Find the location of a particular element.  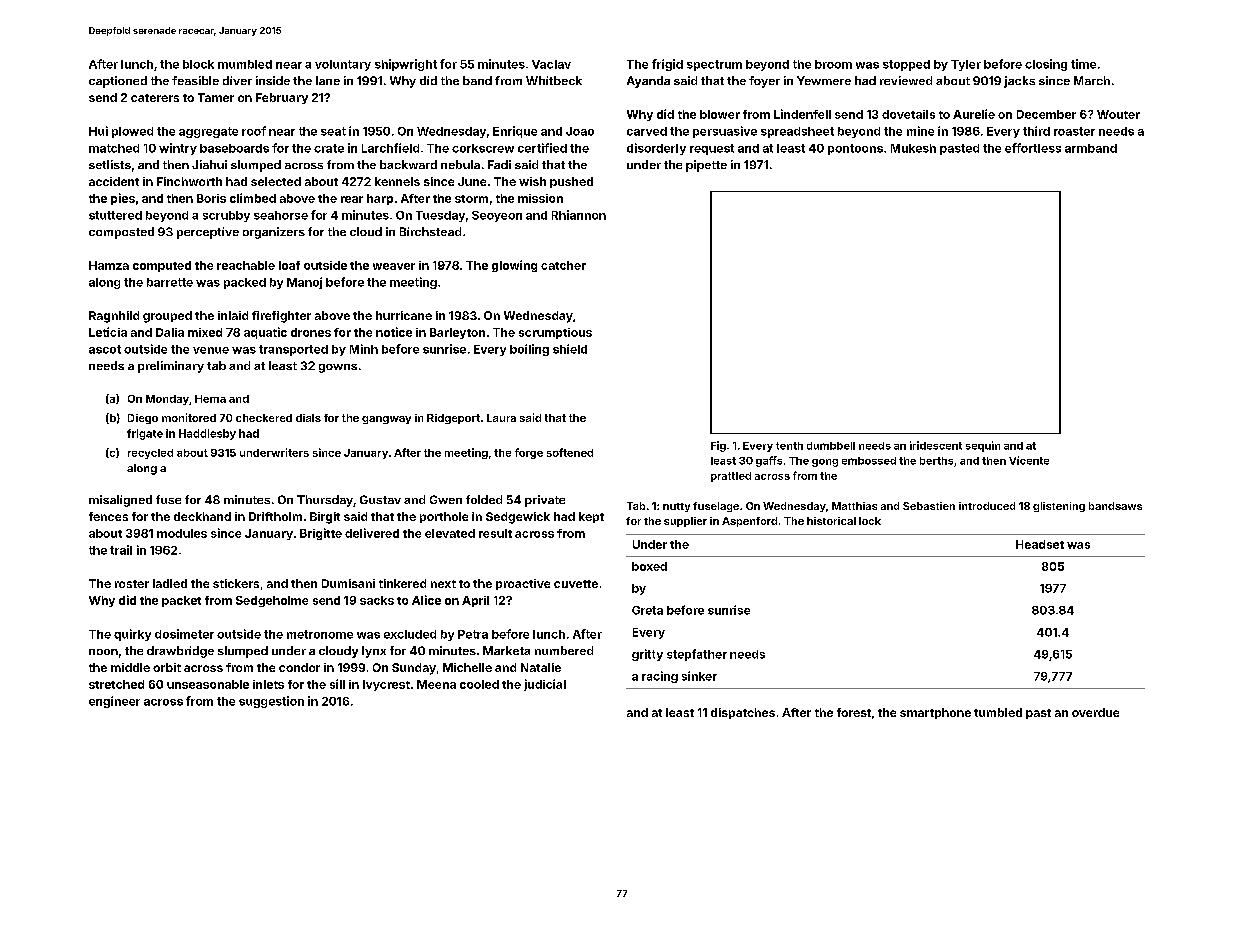

Vaclav is located at coordinates (551, 64).
